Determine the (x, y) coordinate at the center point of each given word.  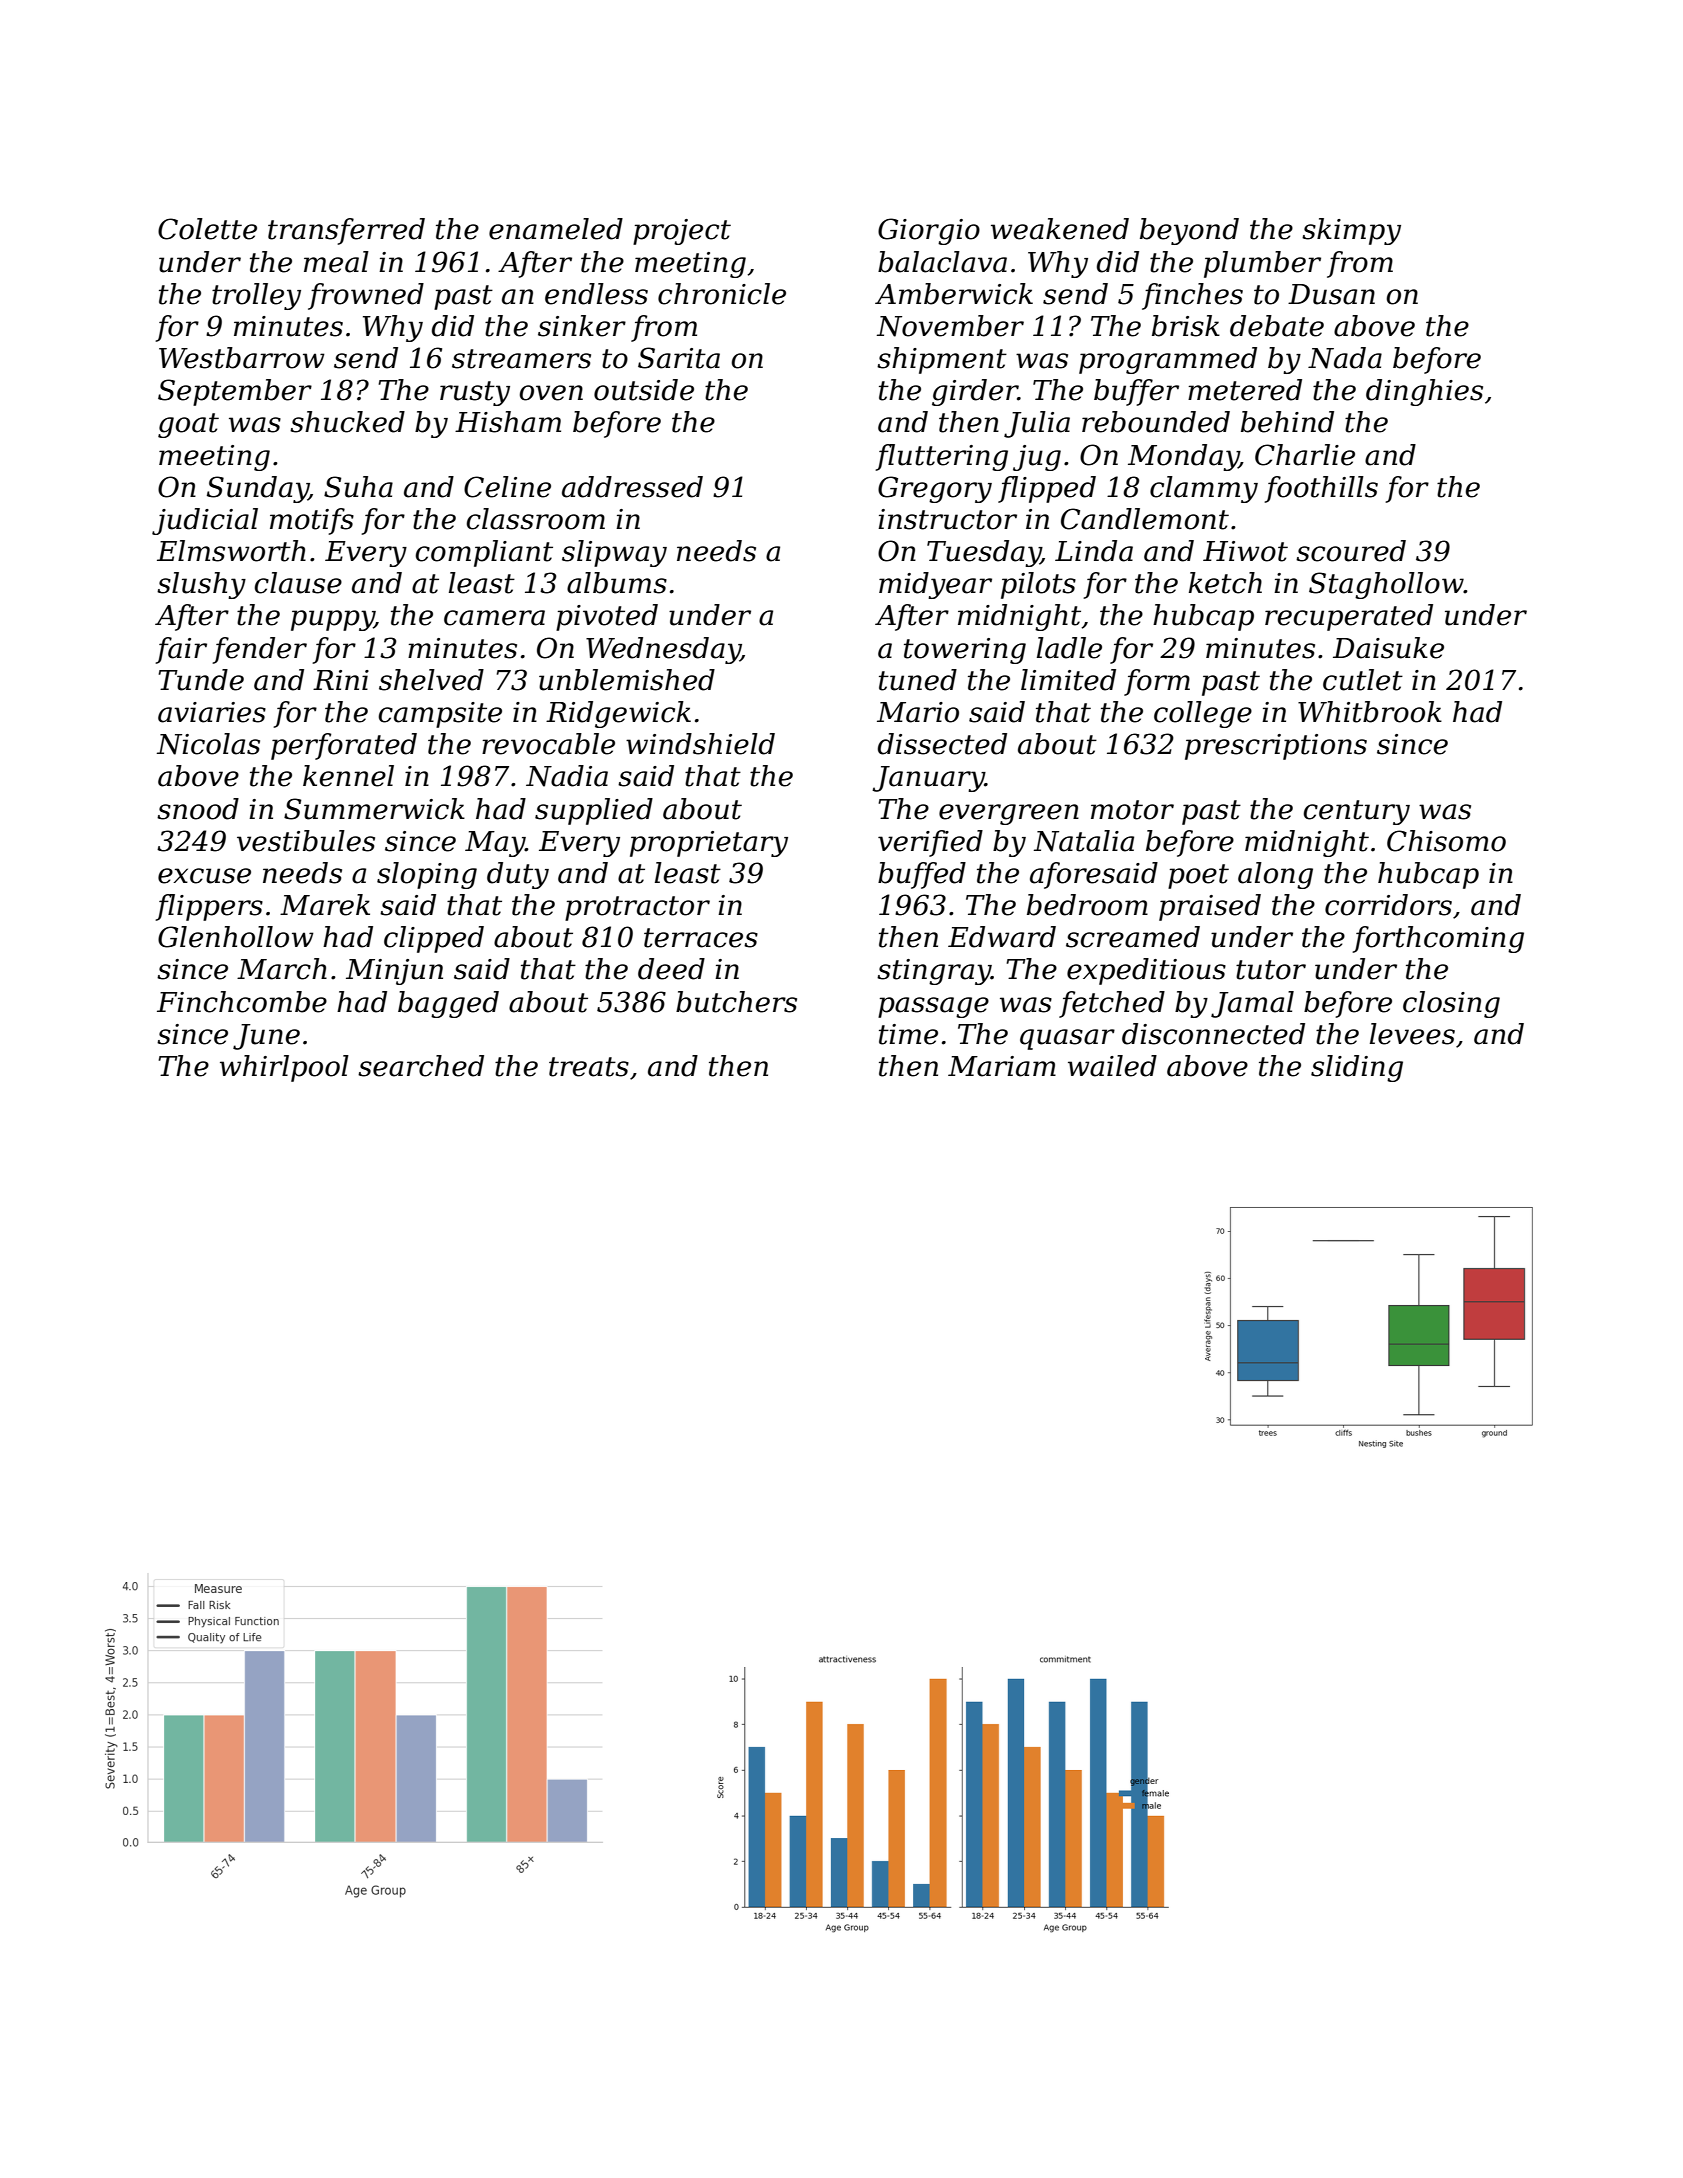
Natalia (1084, 841)
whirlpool (284, 1068)
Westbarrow (242, 358)
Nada (1345, 358)
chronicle (722, 294)
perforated (344, 746)
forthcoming (1438, 939)
